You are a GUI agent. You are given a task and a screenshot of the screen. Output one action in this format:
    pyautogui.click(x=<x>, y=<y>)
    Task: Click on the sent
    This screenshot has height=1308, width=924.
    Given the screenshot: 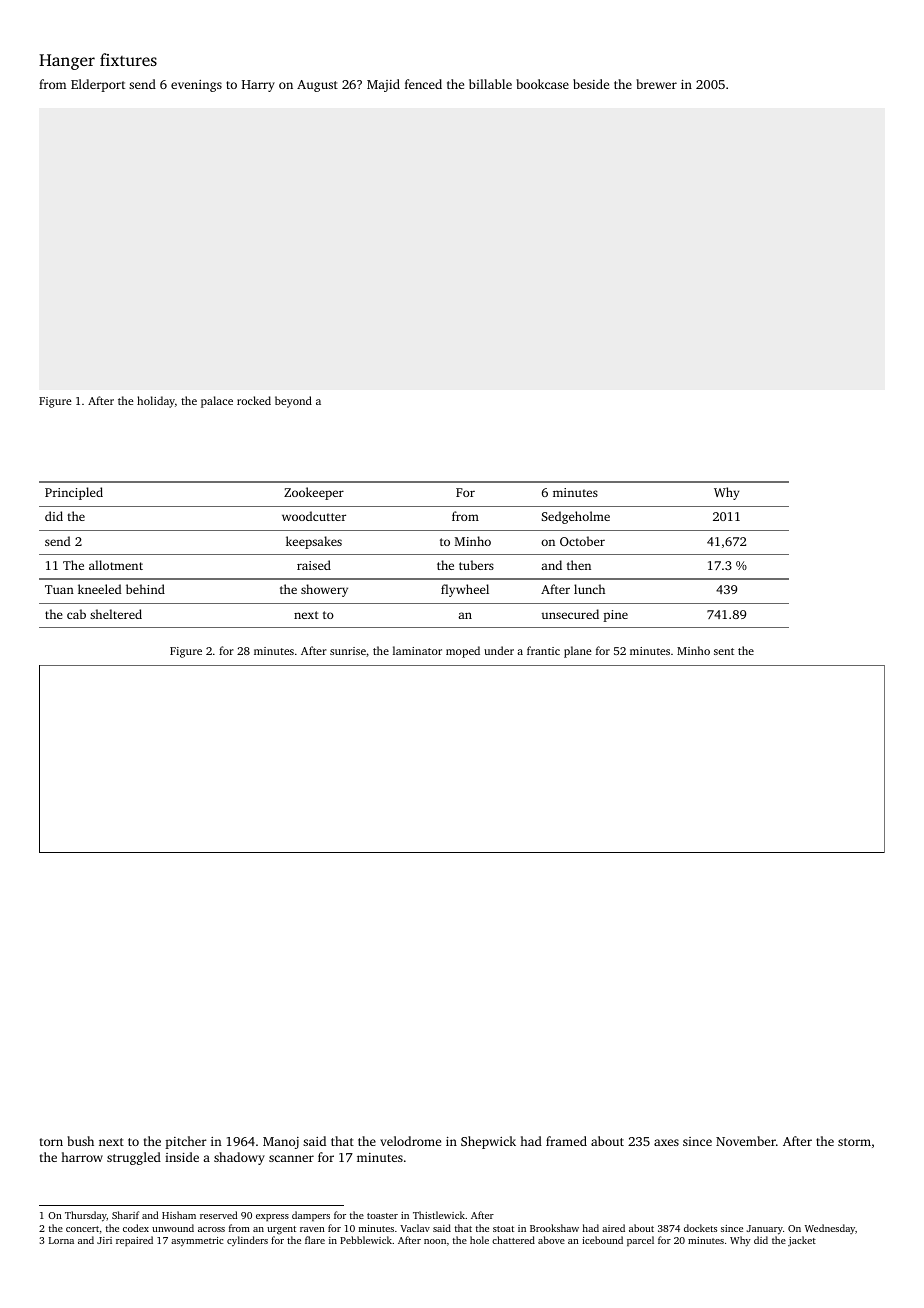 What is the action you would take?
    pyautogui.click(x=724, y=651)
